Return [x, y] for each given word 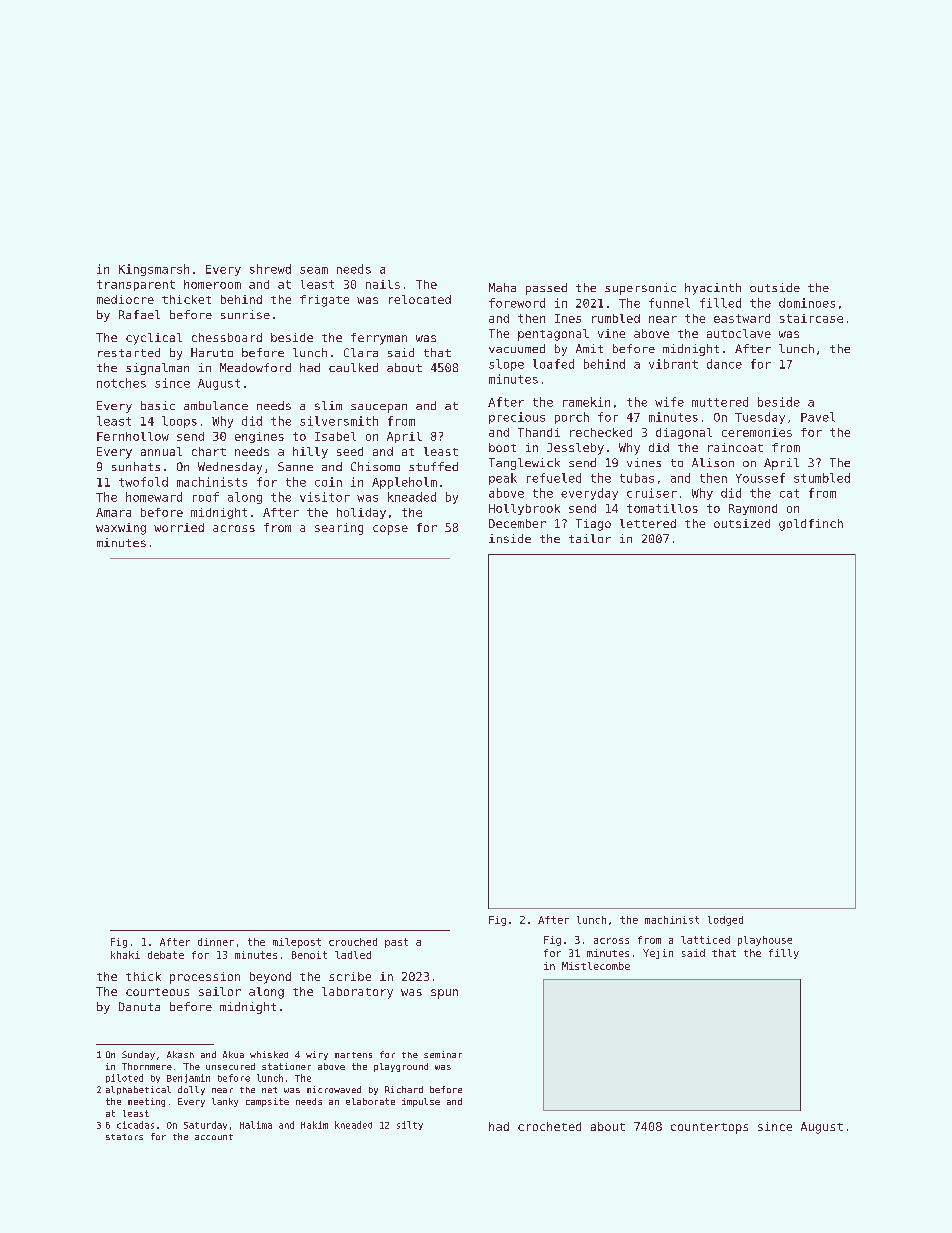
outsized [742, 523]
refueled [554, 478]
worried [179, 527]
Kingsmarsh [154, 270]
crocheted [549, 1126]
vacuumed [517, 348]
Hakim [314, 1125]
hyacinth [713, 289]
